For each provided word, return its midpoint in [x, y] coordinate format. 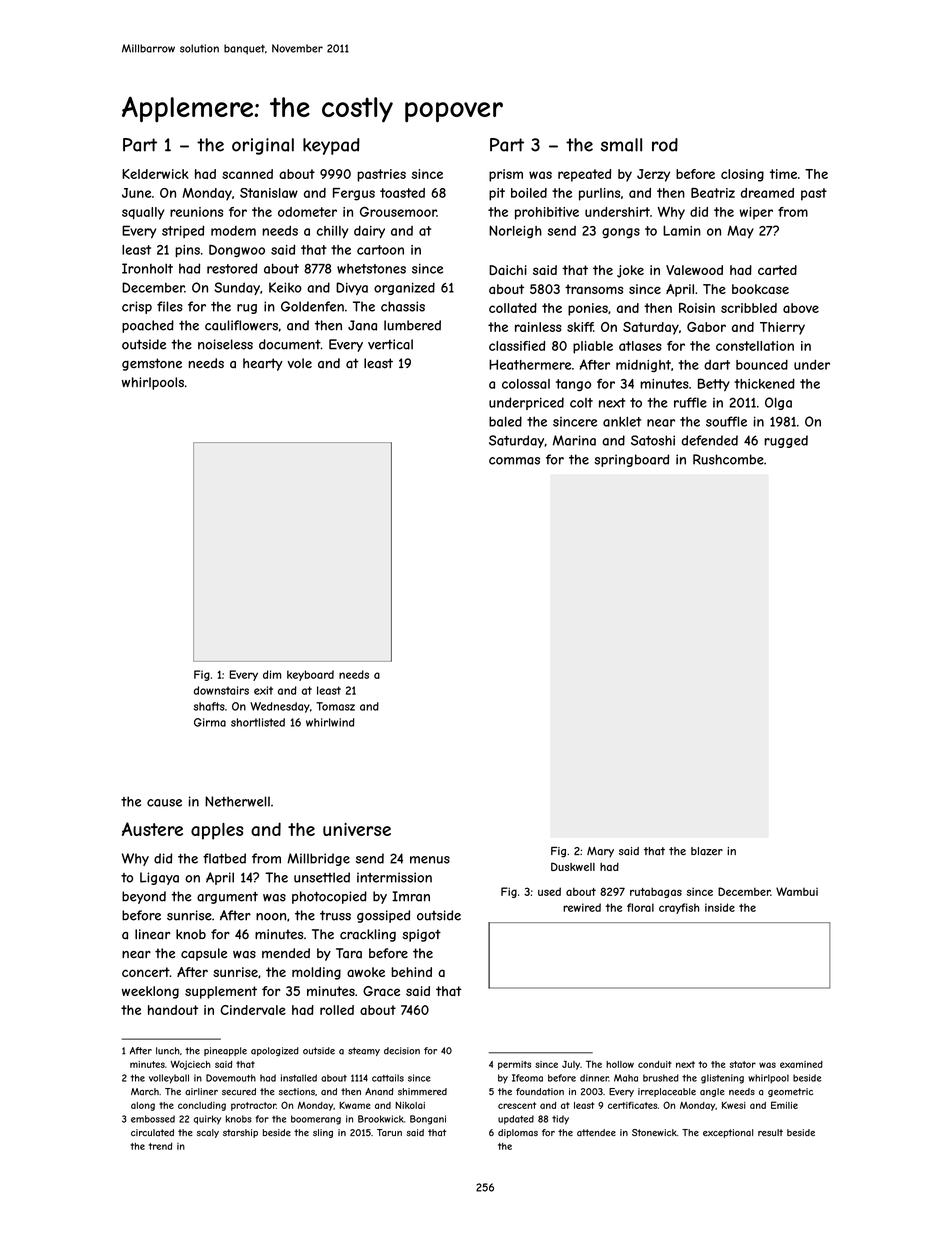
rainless [538, 327]
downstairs [221, 690]
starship [240, 1133]
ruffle [690, 402]
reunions [196, 212]
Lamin [682, 230]
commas [514, 461]
